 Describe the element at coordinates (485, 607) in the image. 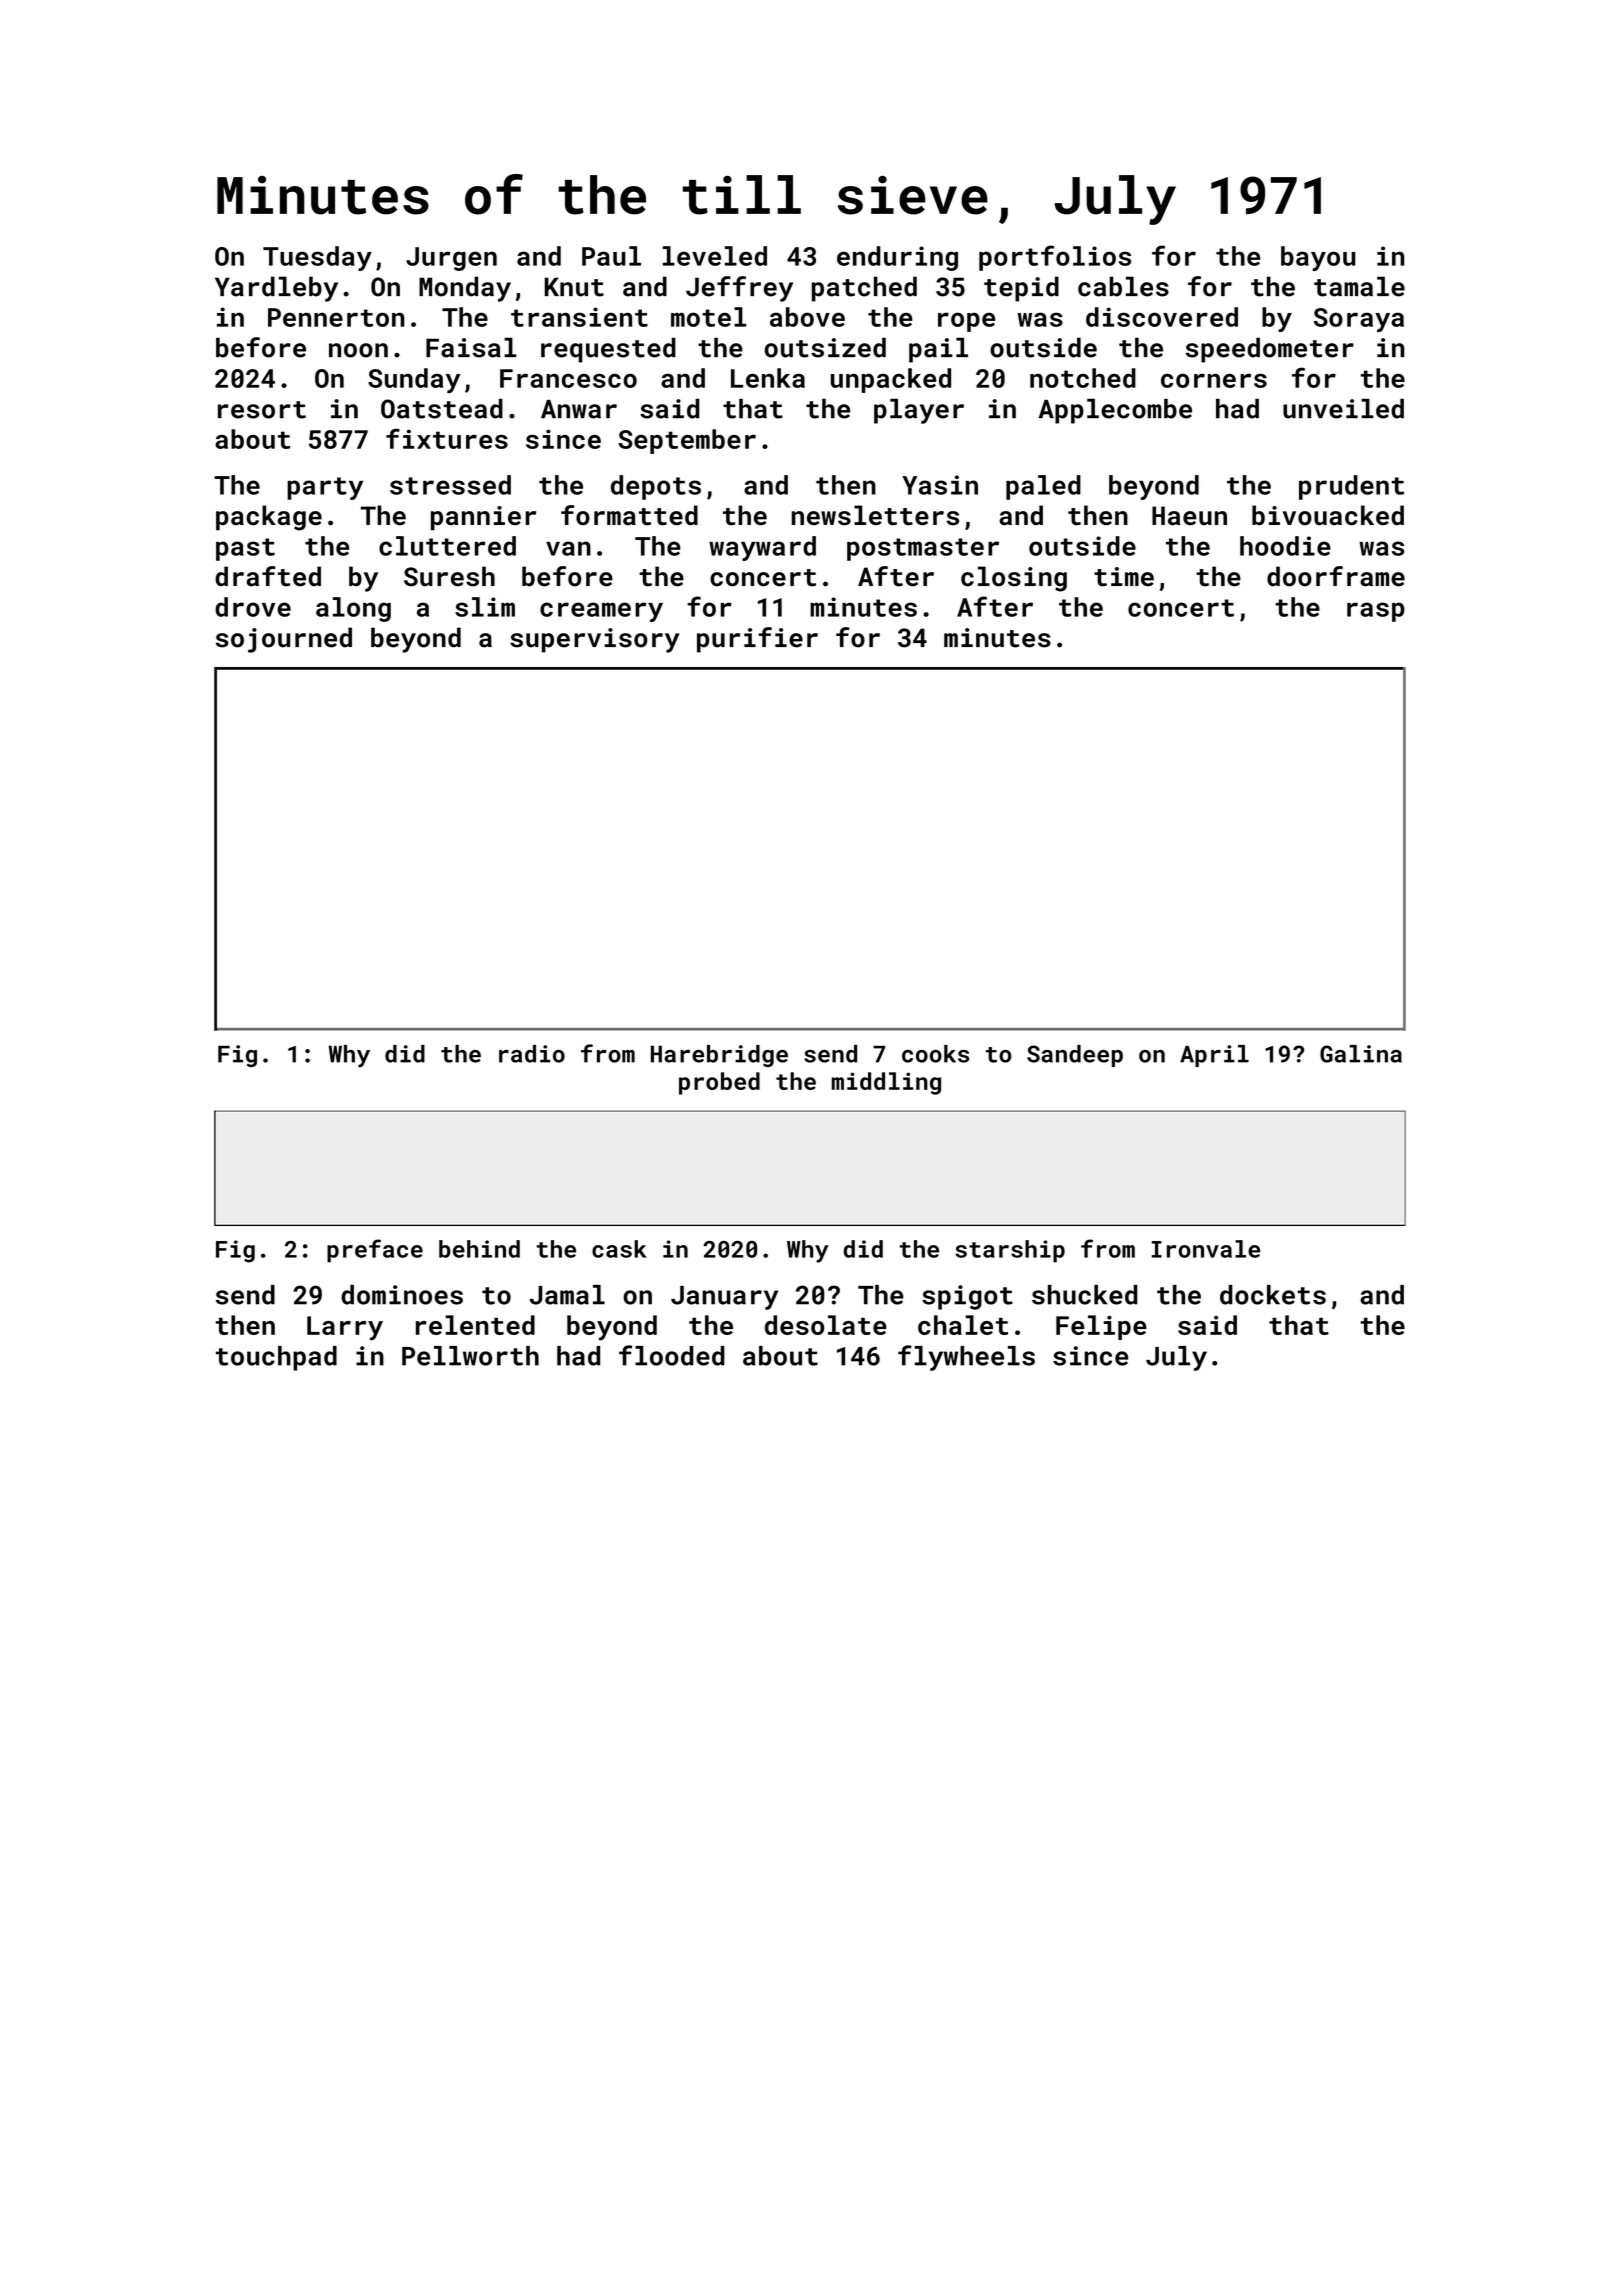

I see `slim` at that location.
